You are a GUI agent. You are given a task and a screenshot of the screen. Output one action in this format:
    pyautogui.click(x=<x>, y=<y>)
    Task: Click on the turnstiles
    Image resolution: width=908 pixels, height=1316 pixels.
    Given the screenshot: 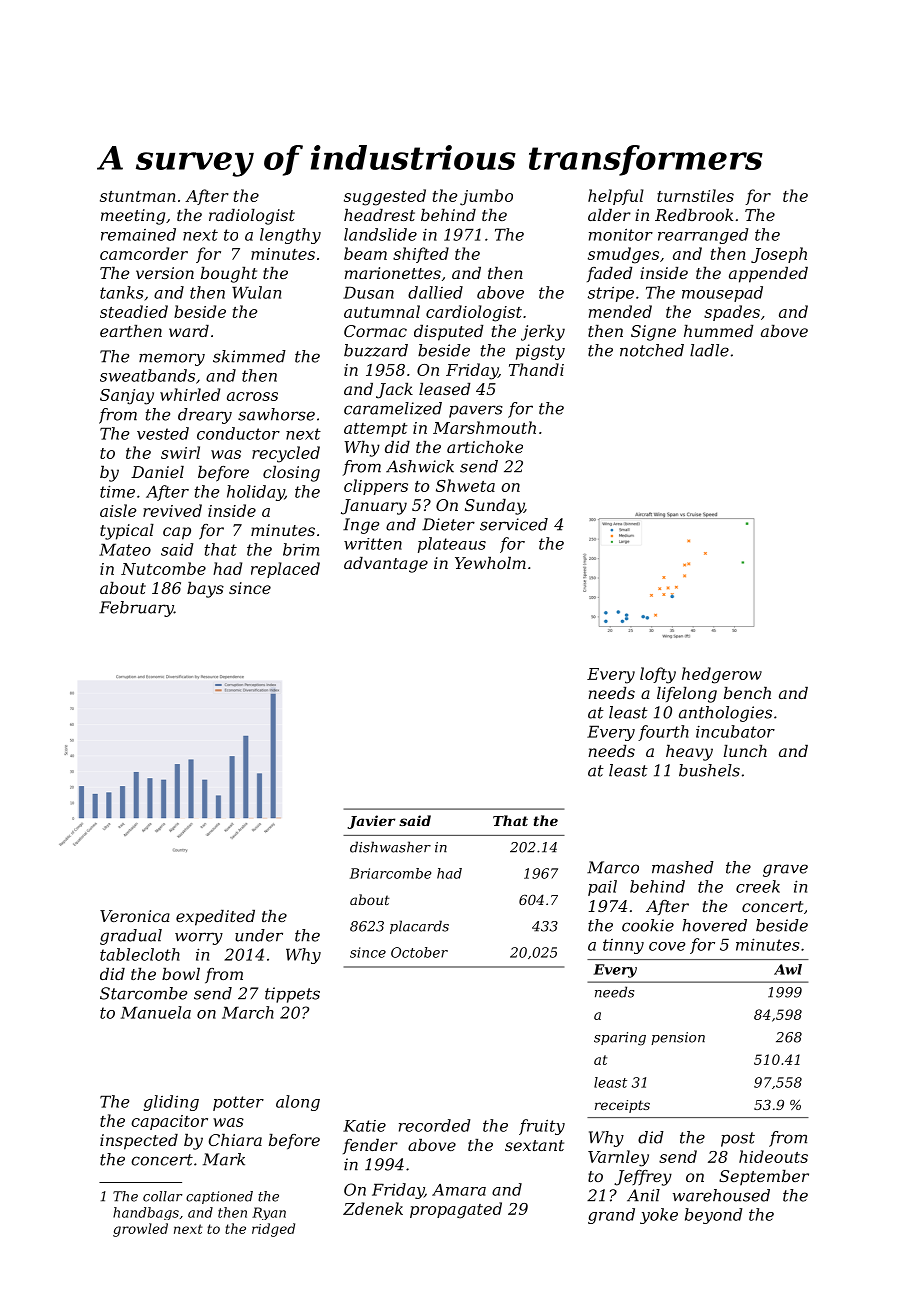 What is the action you would take?
    pyautogui.click(x=695, y=195)
